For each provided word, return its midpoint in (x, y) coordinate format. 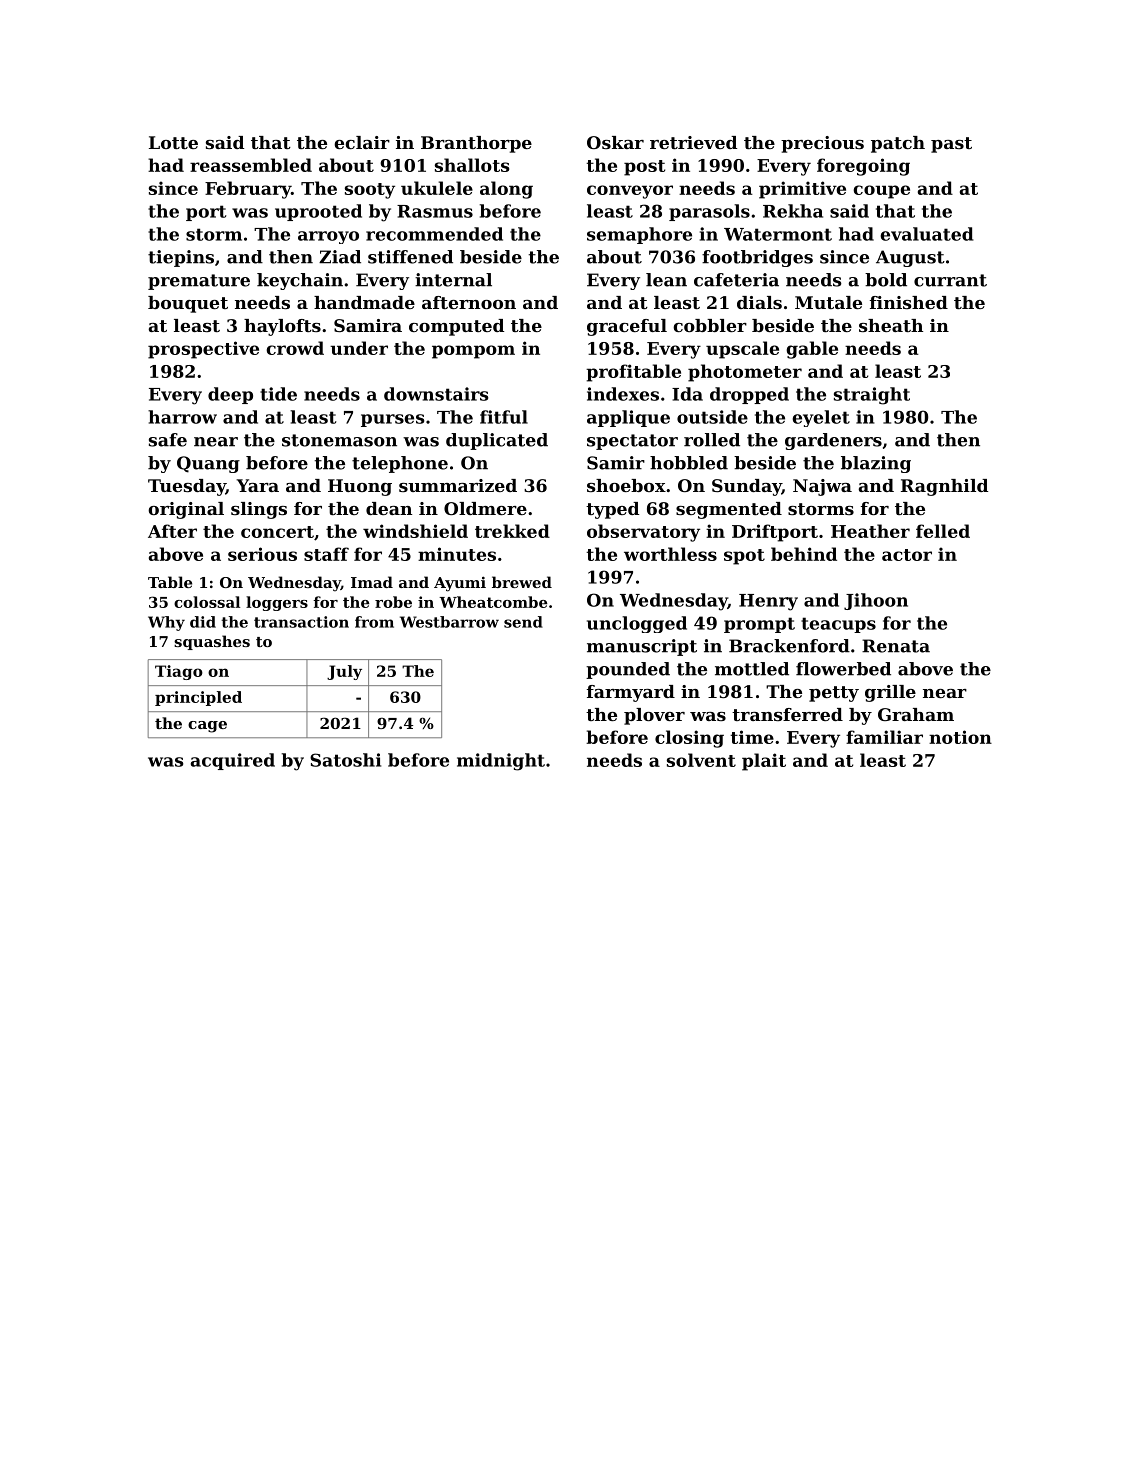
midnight (501, 762)
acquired (233, 761)
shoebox (626, 485)
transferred (787, 714)
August (910, 258)
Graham (916, 714)
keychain (300, 281)
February (248, 190)
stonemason (339, 440)
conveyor (630, 192)
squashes (212, 642)
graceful (627, 327)
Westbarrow (449, 622)
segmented (729, 510)
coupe (881, 192)
